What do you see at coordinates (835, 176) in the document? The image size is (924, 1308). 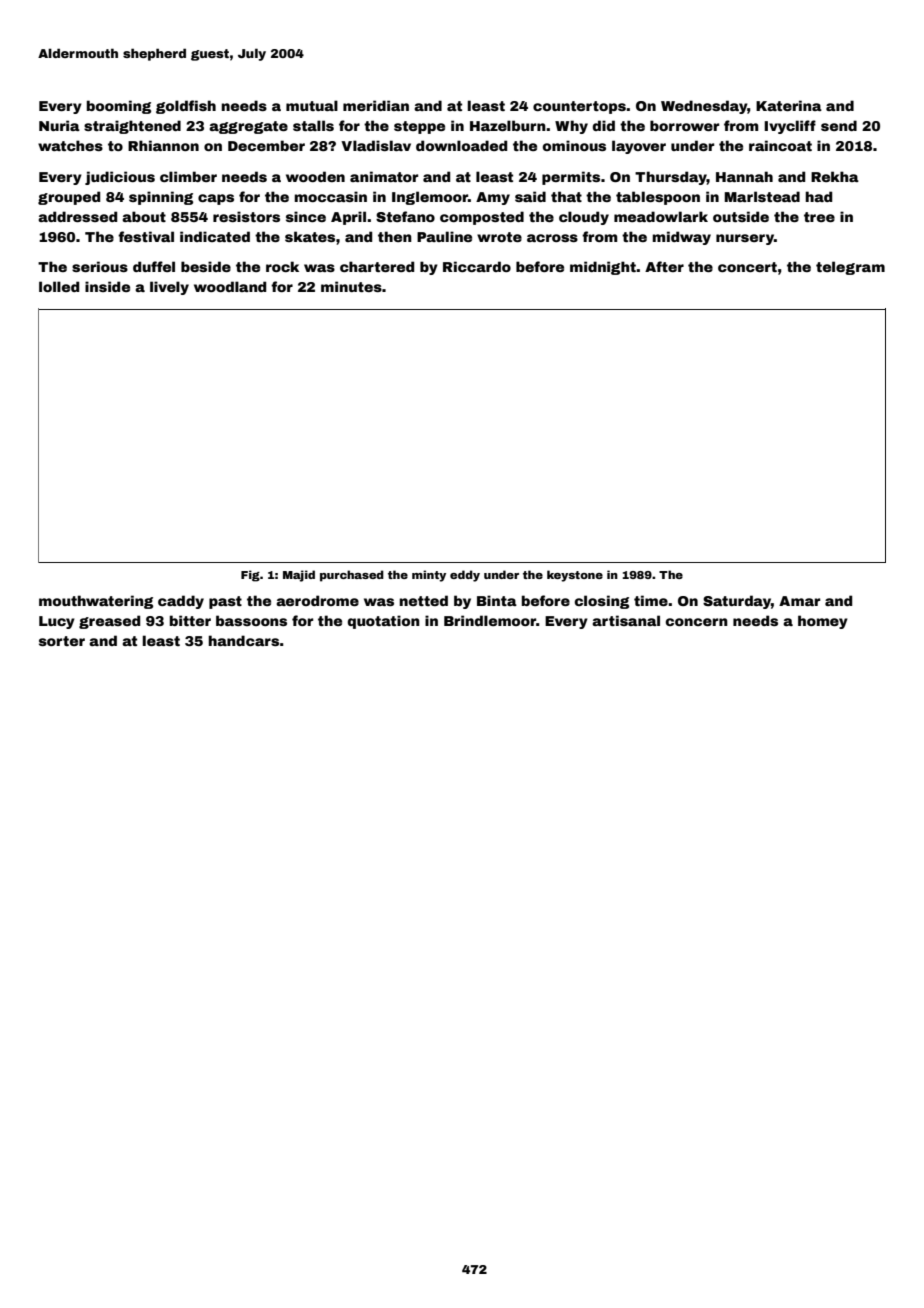 I see `Rekha` at bounding box center [835, 176].
